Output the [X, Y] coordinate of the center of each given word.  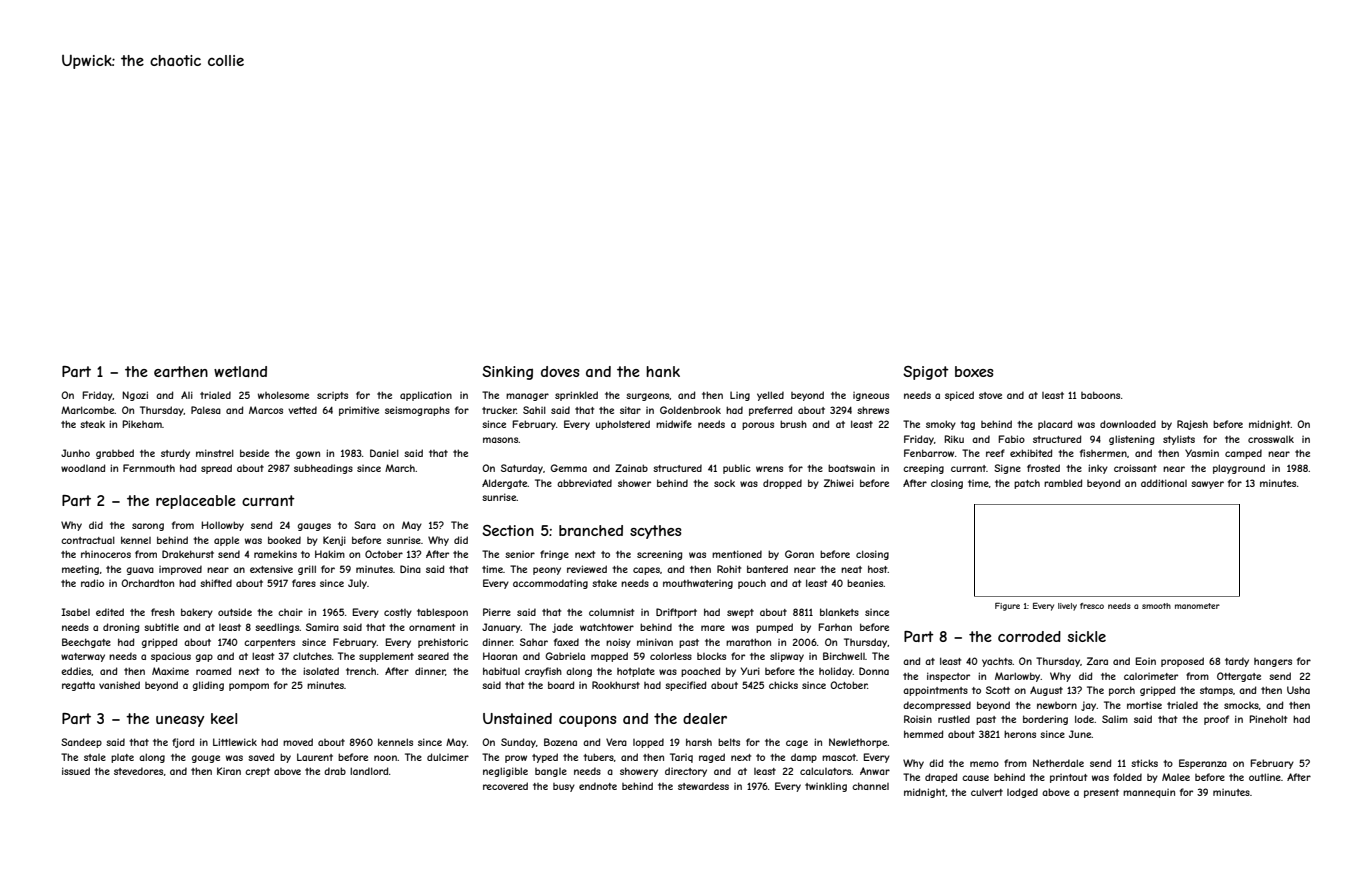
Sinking [507, 373]
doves [560, 371]
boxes [974, 371]
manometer [1197, 606]
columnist [611, 612]
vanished [119, 685]
